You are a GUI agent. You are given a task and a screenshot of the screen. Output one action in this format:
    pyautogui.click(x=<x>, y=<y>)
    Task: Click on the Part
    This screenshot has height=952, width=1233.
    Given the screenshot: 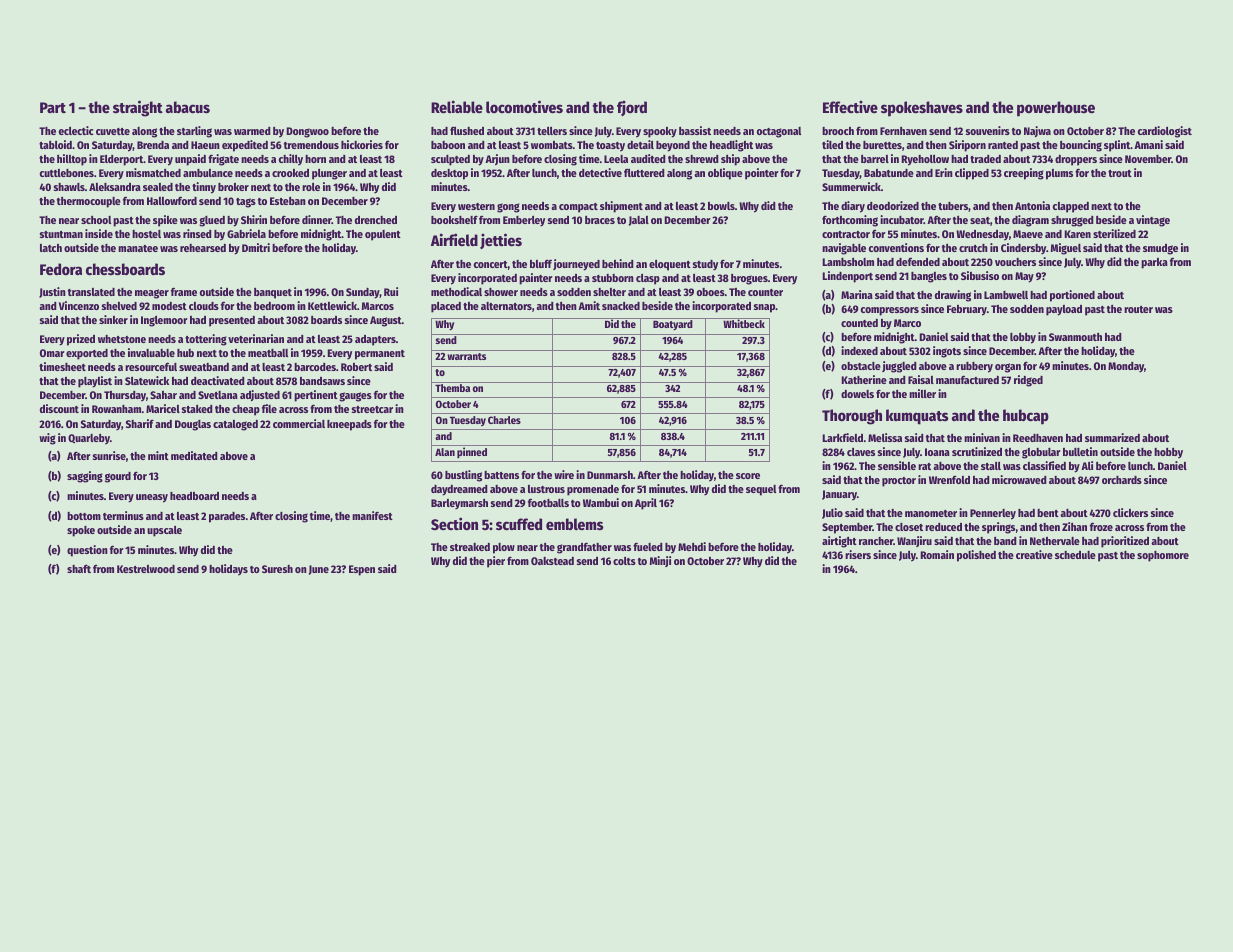 What is the action you would take?
    pyautogui.click(x=53, y=107)
